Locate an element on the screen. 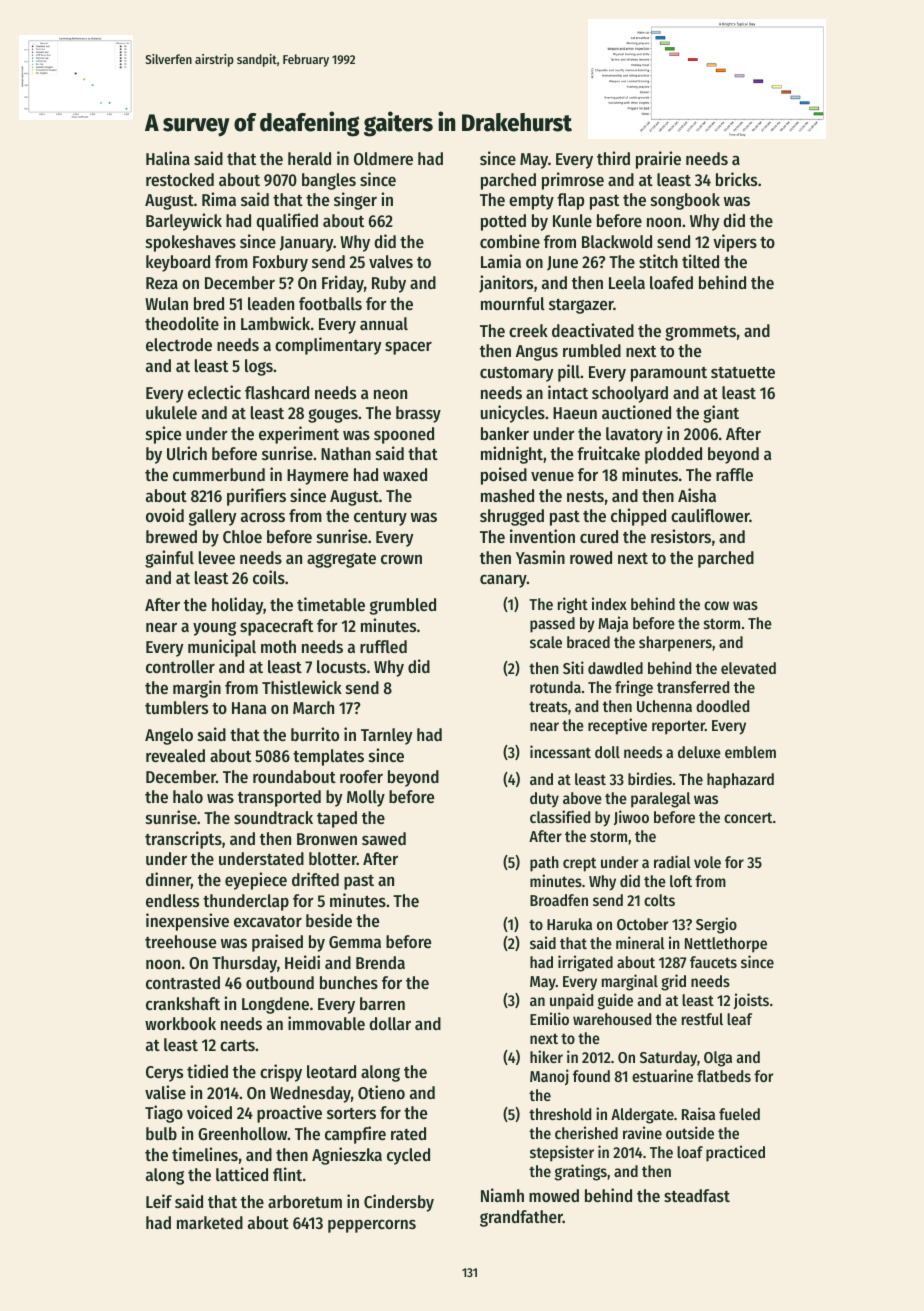 This screenshot has height=1311, width=924. songbook is located at coordinates (685, 201).
